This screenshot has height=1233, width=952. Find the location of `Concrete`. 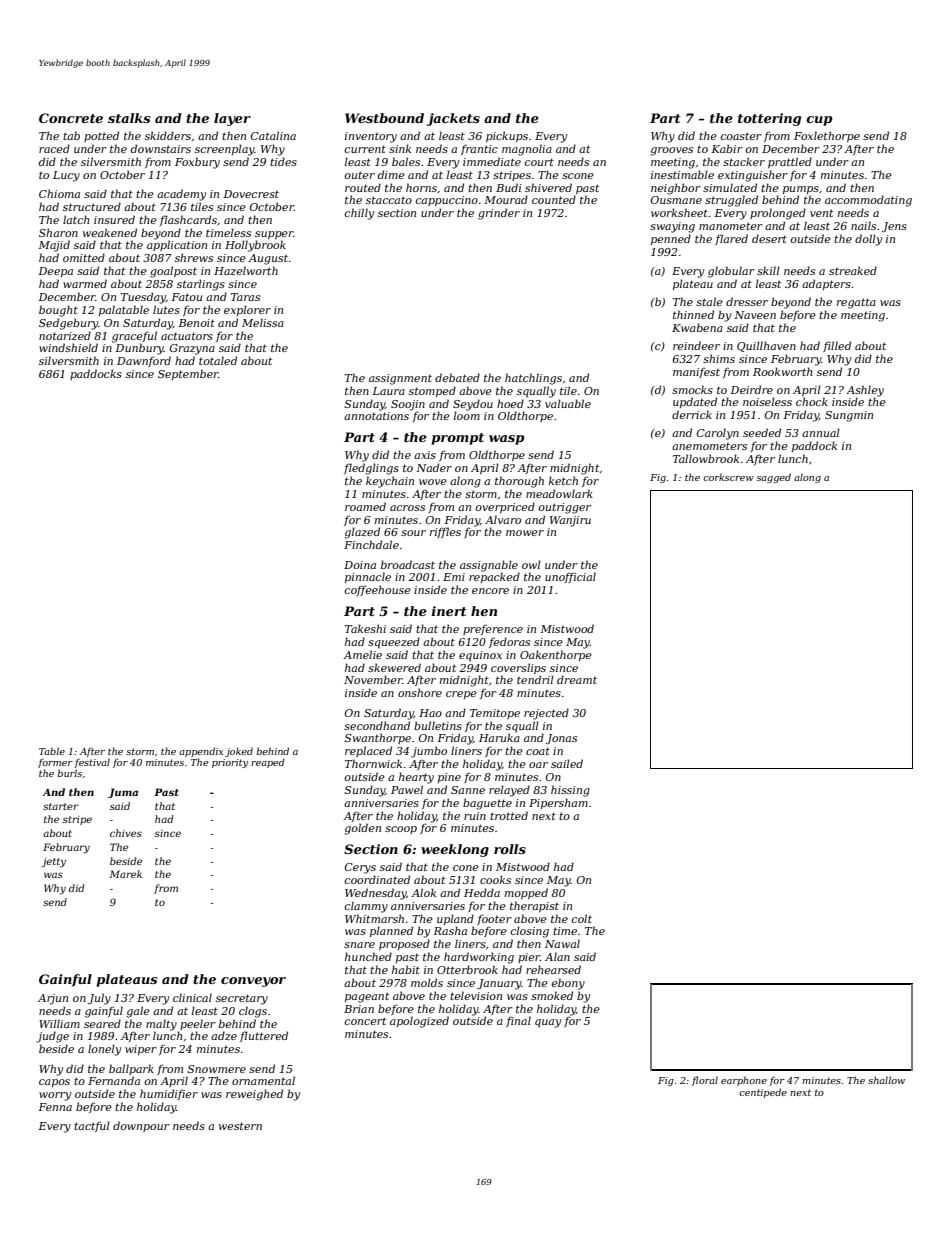

Concrete is located at coordinates (71, 118).
